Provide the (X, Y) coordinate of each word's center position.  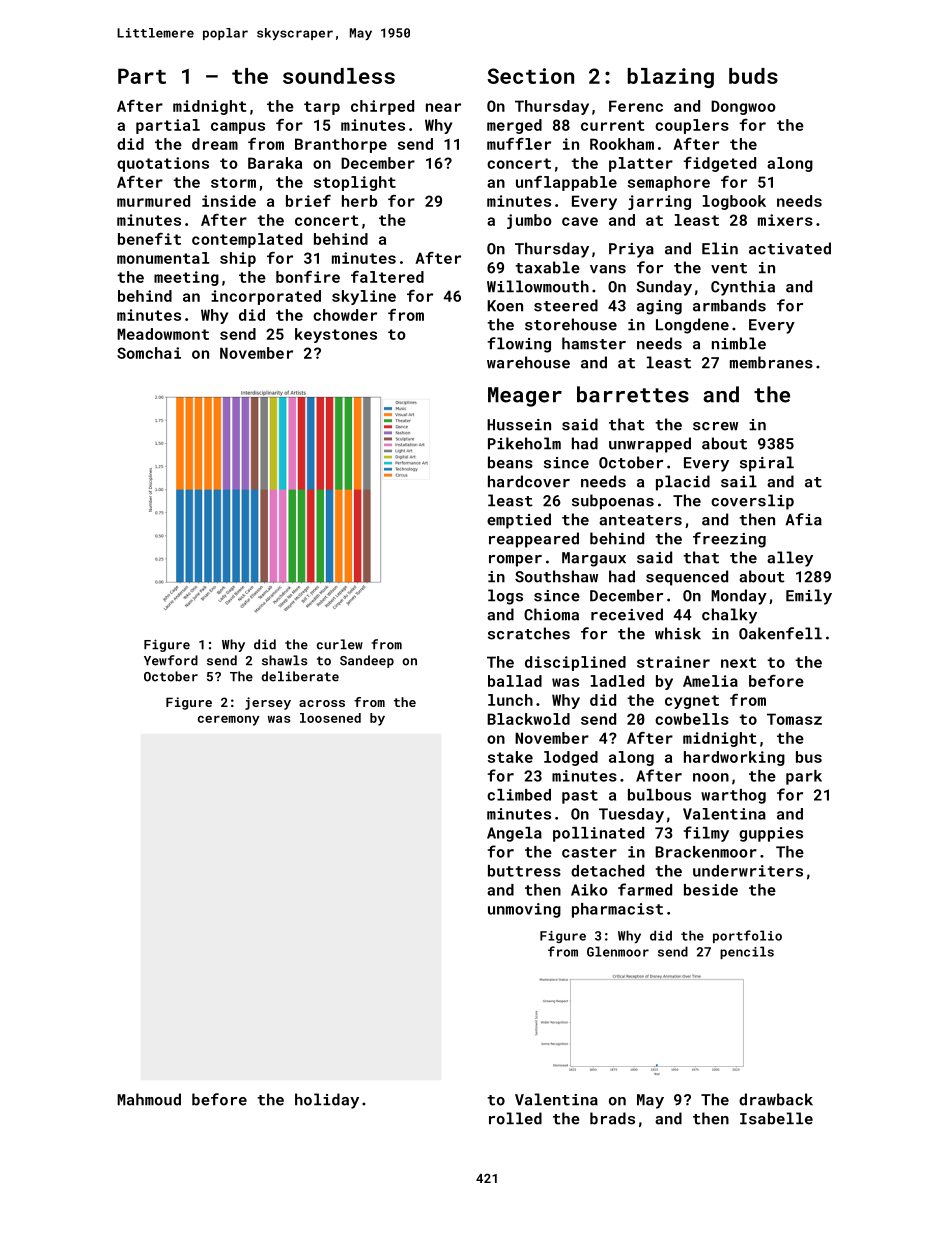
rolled (515, 1118)
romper (515, 561)
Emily (809, 597)
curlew (340, 644)
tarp (322, 108)
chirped (382, 107)
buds (753, 76)
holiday (327, 1101)
